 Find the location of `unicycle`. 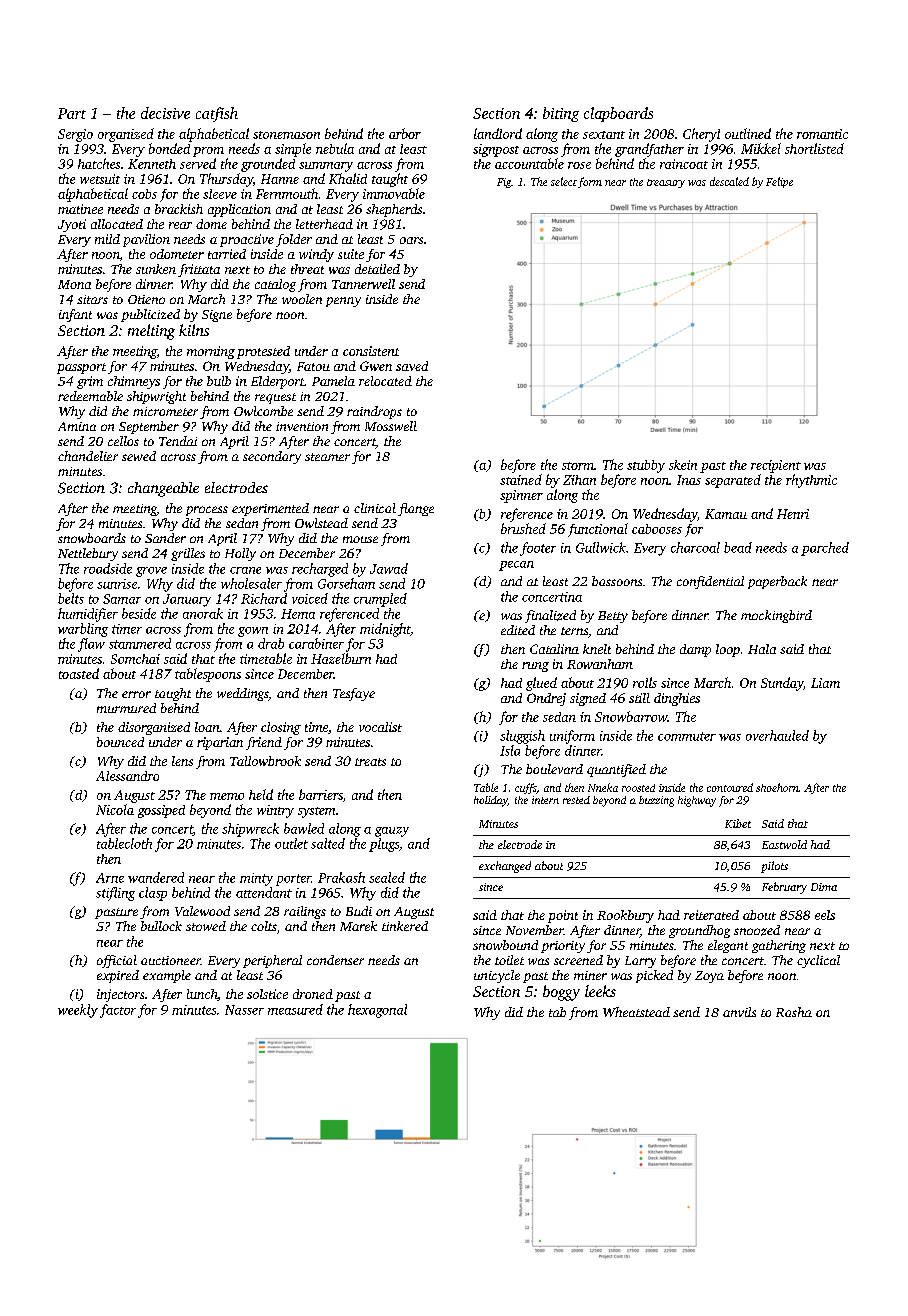

unicycle is located at coordinates (497, 976).
